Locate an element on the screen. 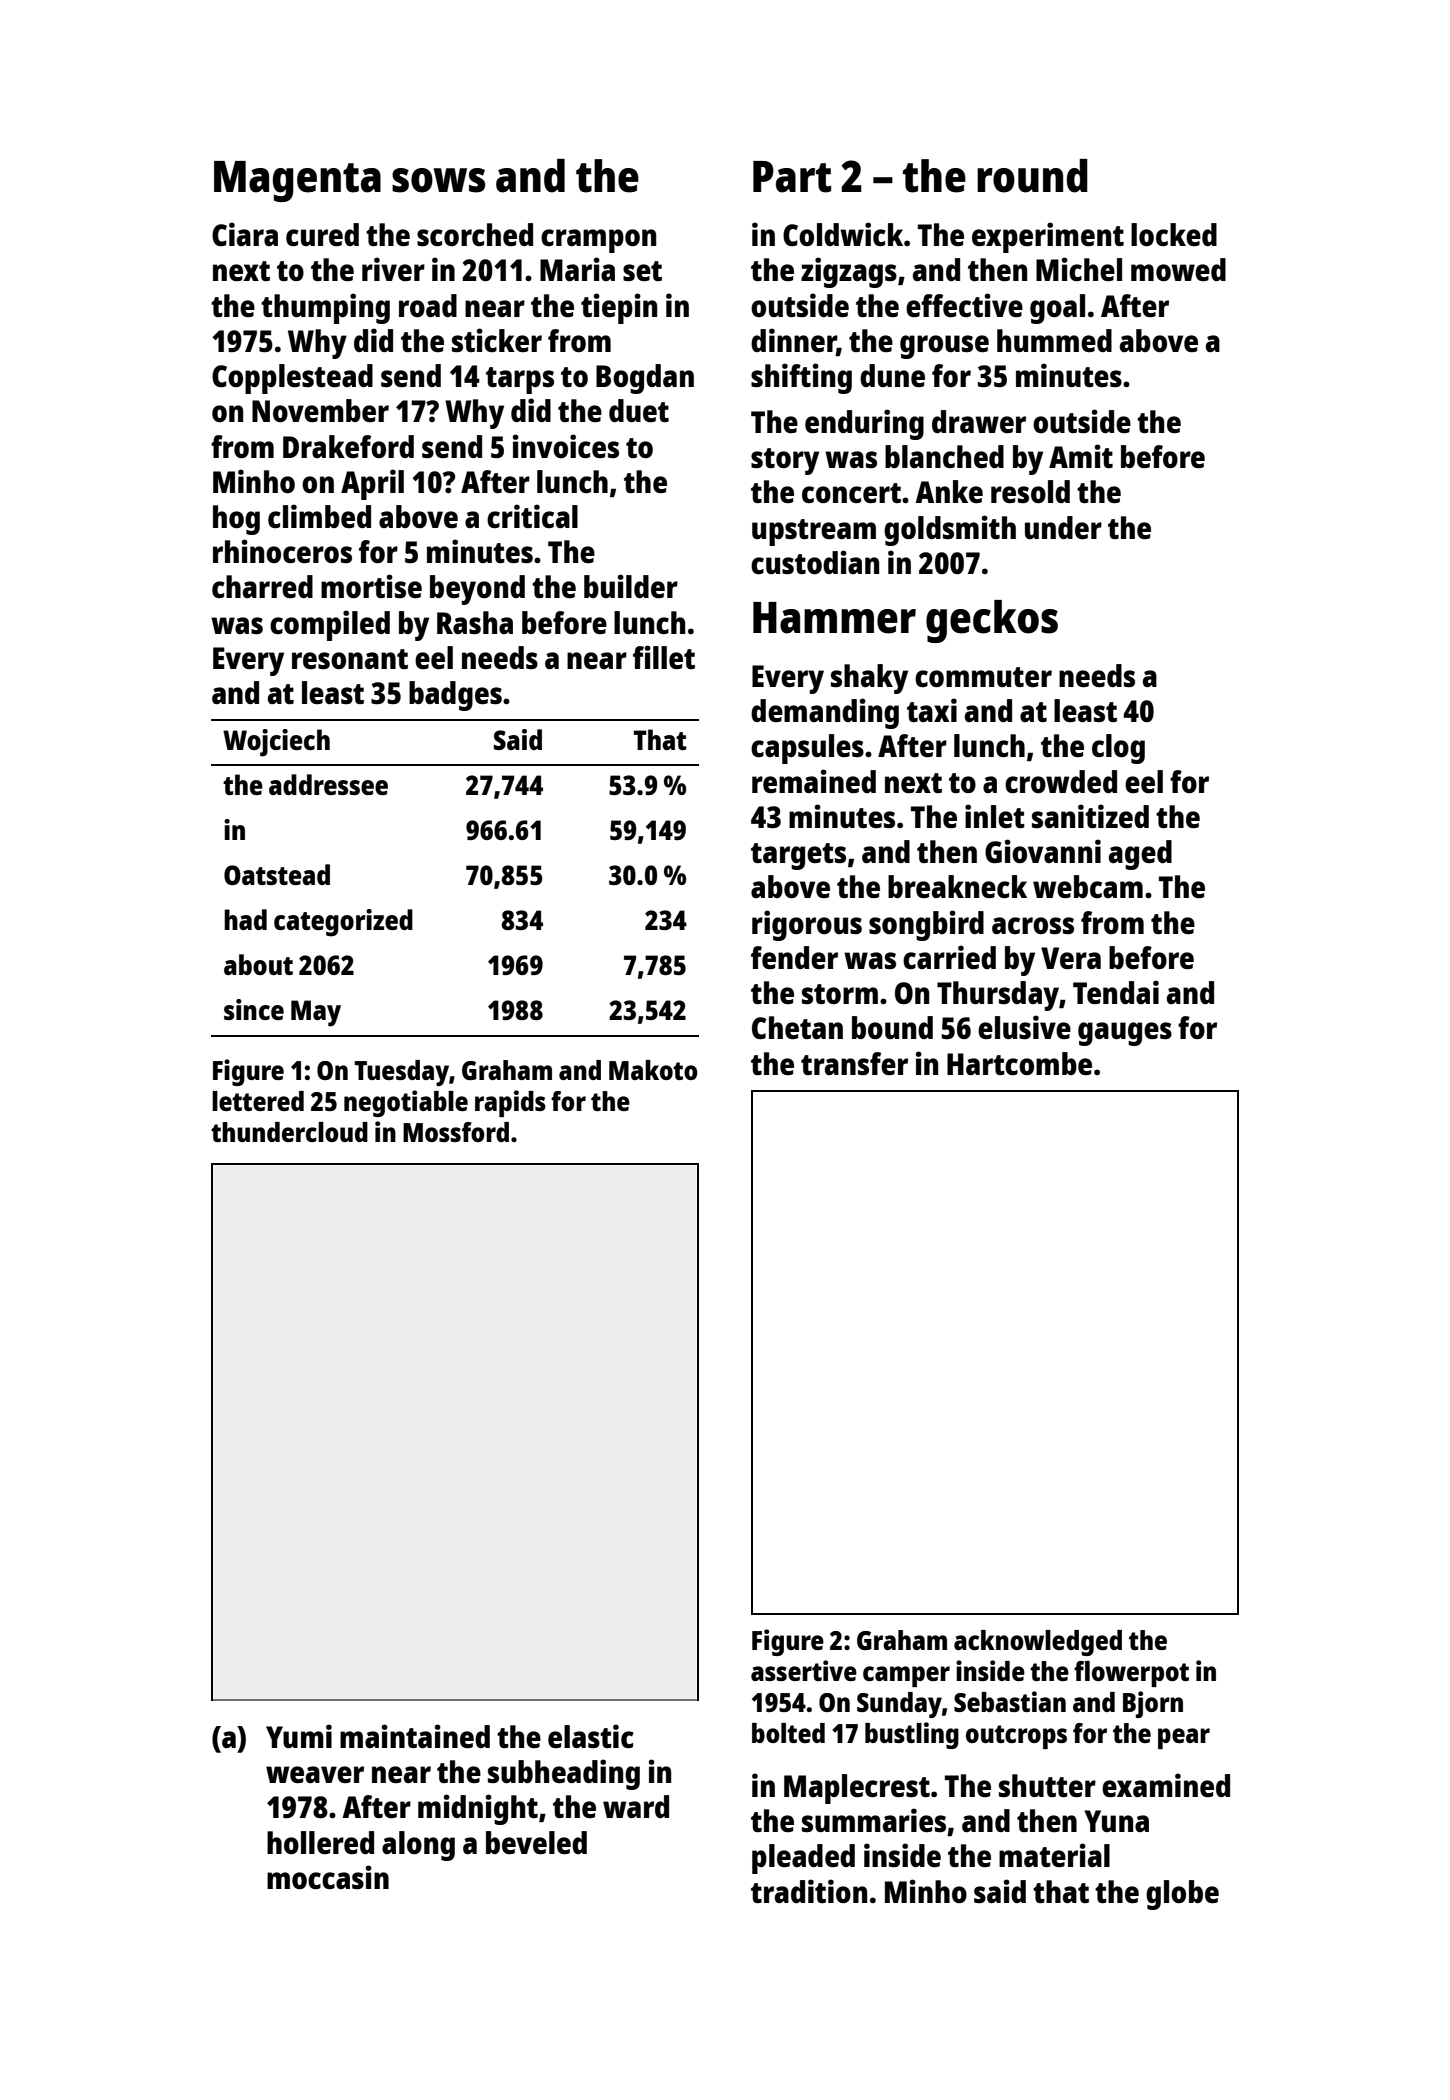 Image resolution: width=1450 pixels, height=2100 pixels. clog is located at coordinates (1118, 749).
